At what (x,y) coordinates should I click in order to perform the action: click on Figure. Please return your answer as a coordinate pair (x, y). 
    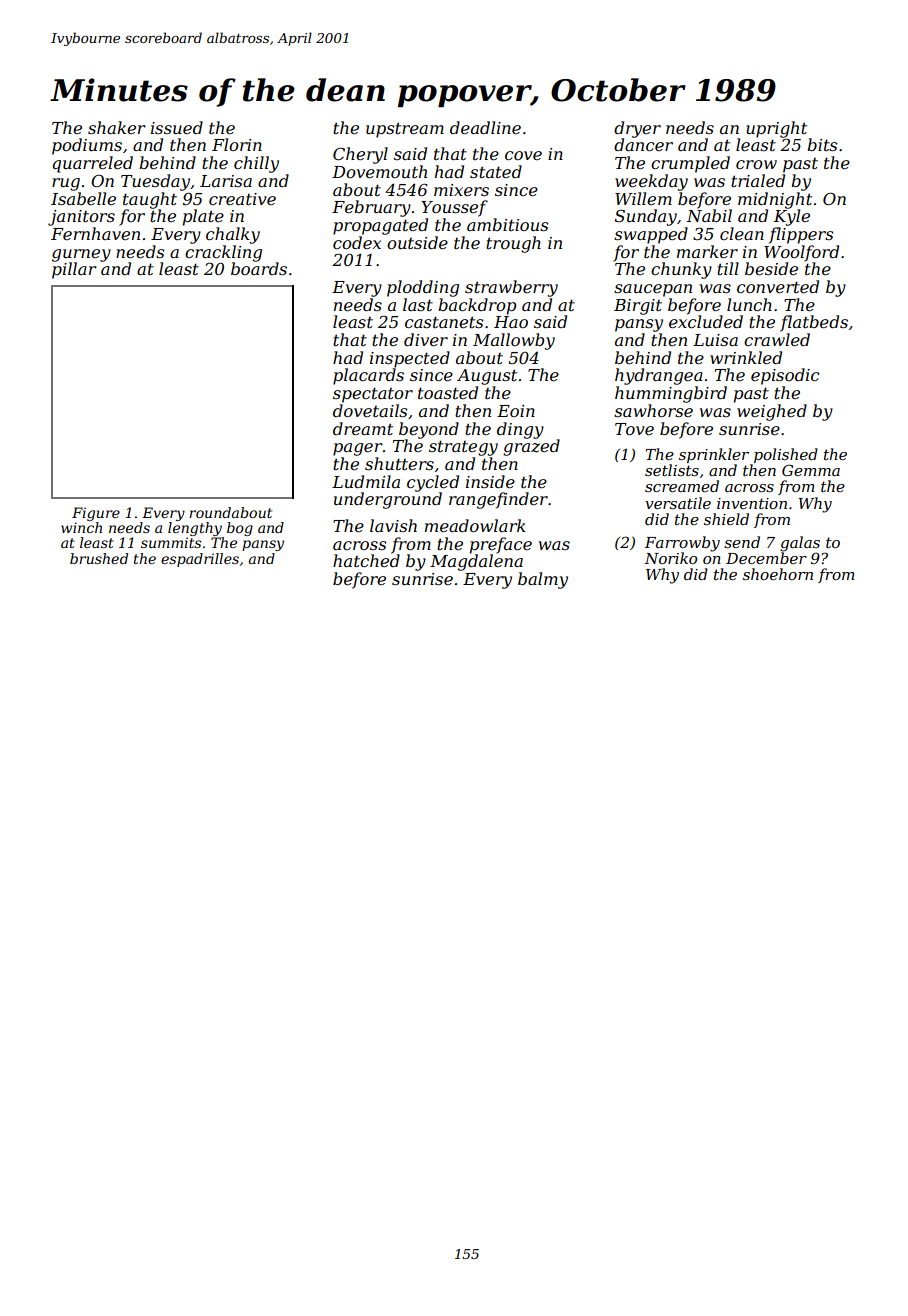
    Looking at the image, I should click on (96, 514).
